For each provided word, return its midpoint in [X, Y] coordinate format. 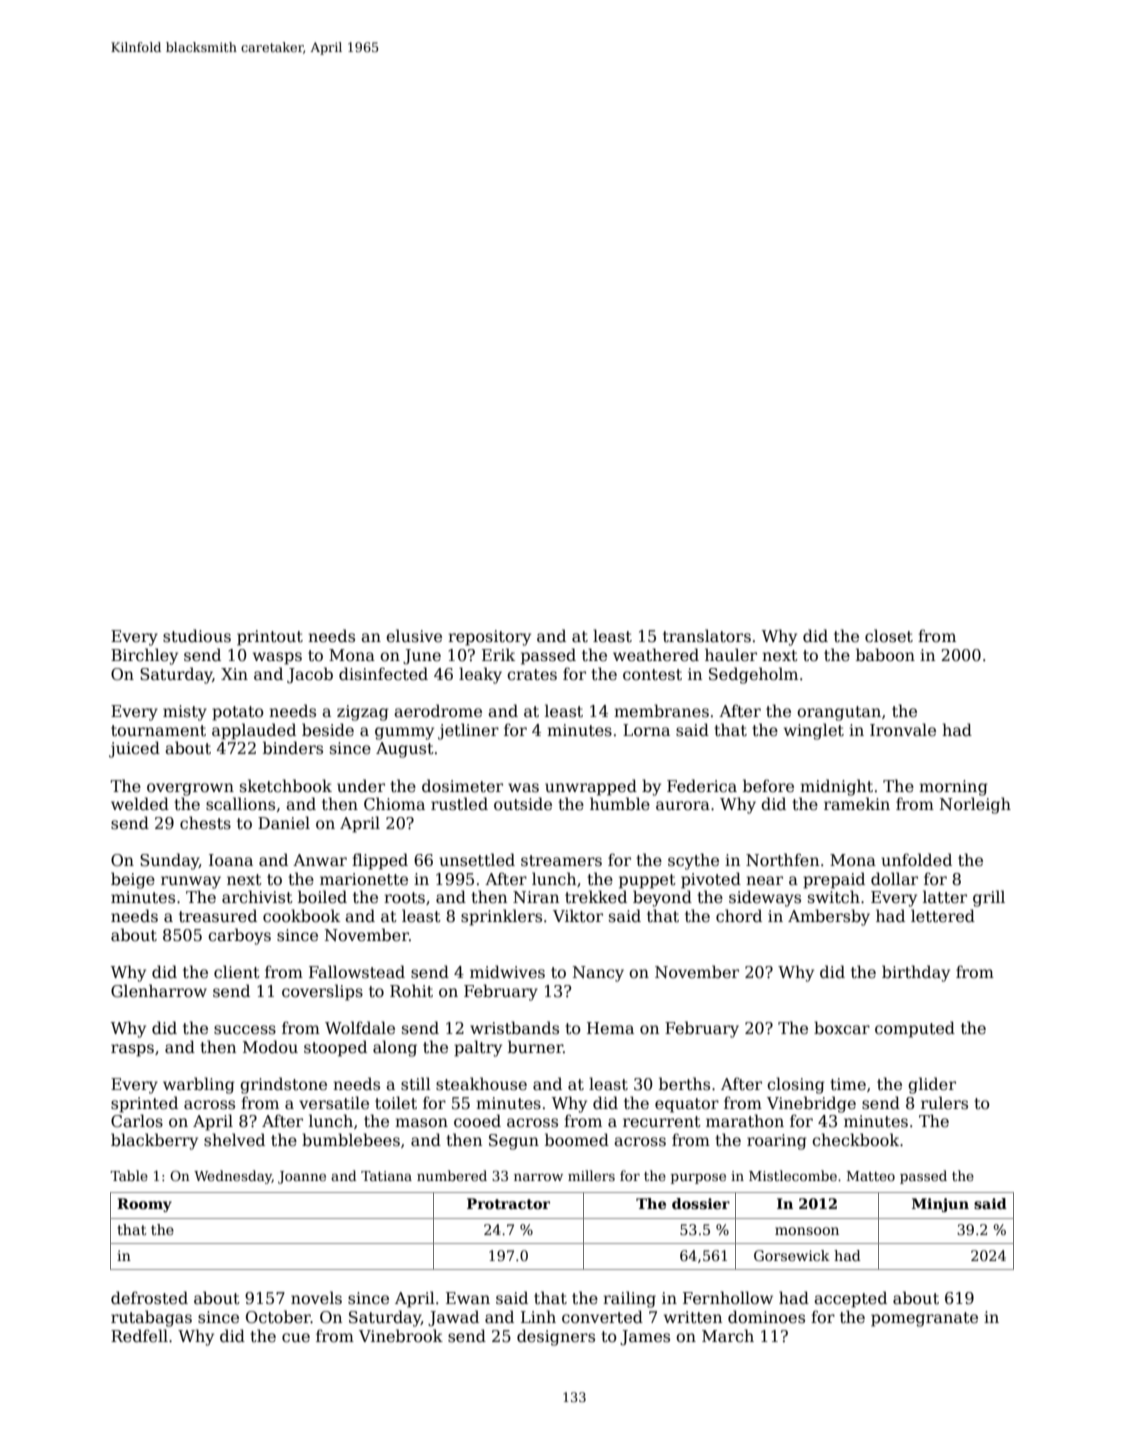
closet [889, 636]
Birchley [144, 656]
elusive [414, 635]
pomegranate [924, 1319]
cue [296, 1338]
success [245, 1029]
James [645, 1337]
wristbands [514, 1028]
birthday [916, 973]
